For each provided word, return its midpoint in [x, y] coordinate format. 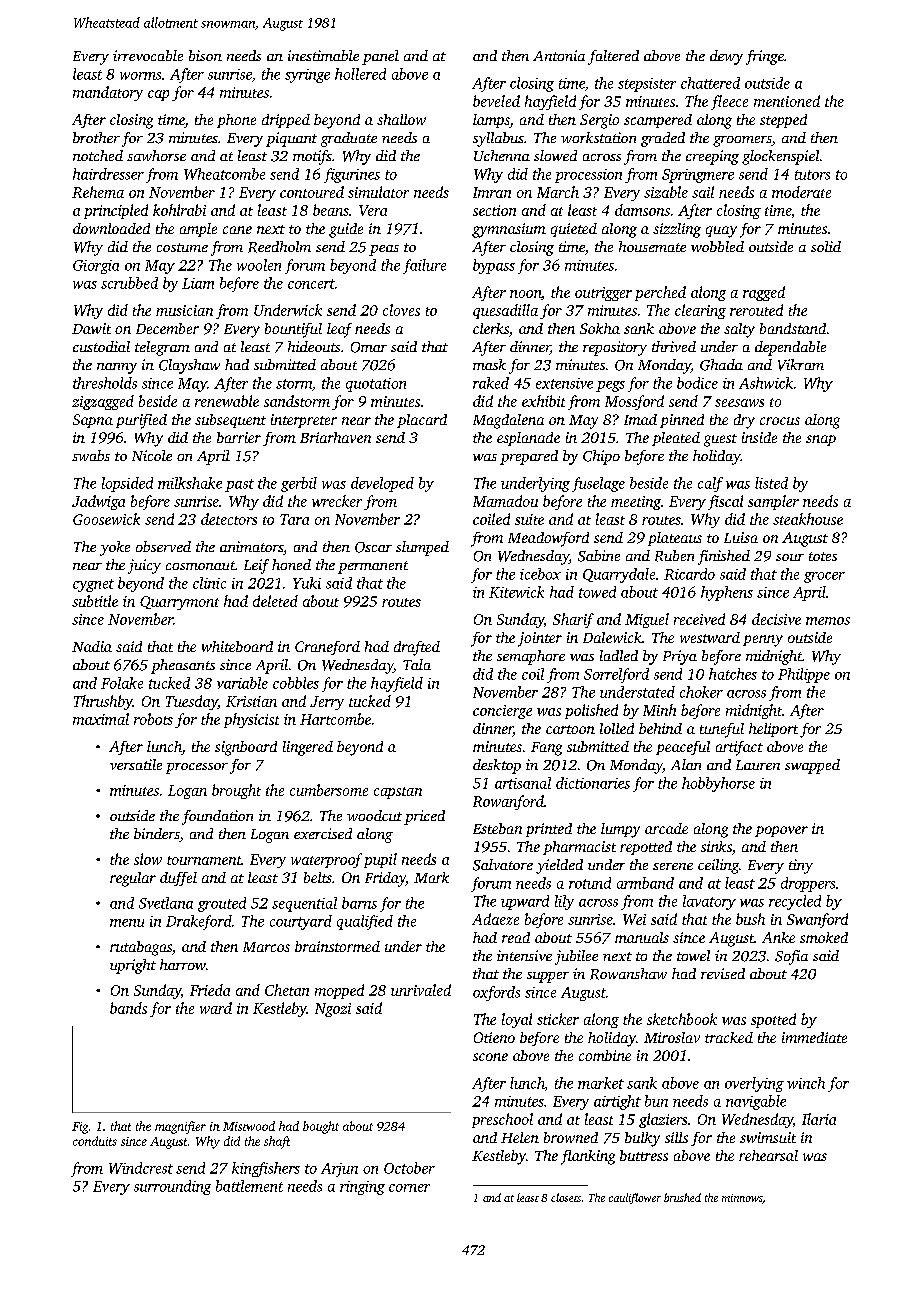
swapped [812, 766]
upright [133, 966]
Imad [640, 419]
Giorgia [96, 267]
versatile [136, 764]
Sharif [573, 620]
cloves [401, 310]
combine [605, 1055]
